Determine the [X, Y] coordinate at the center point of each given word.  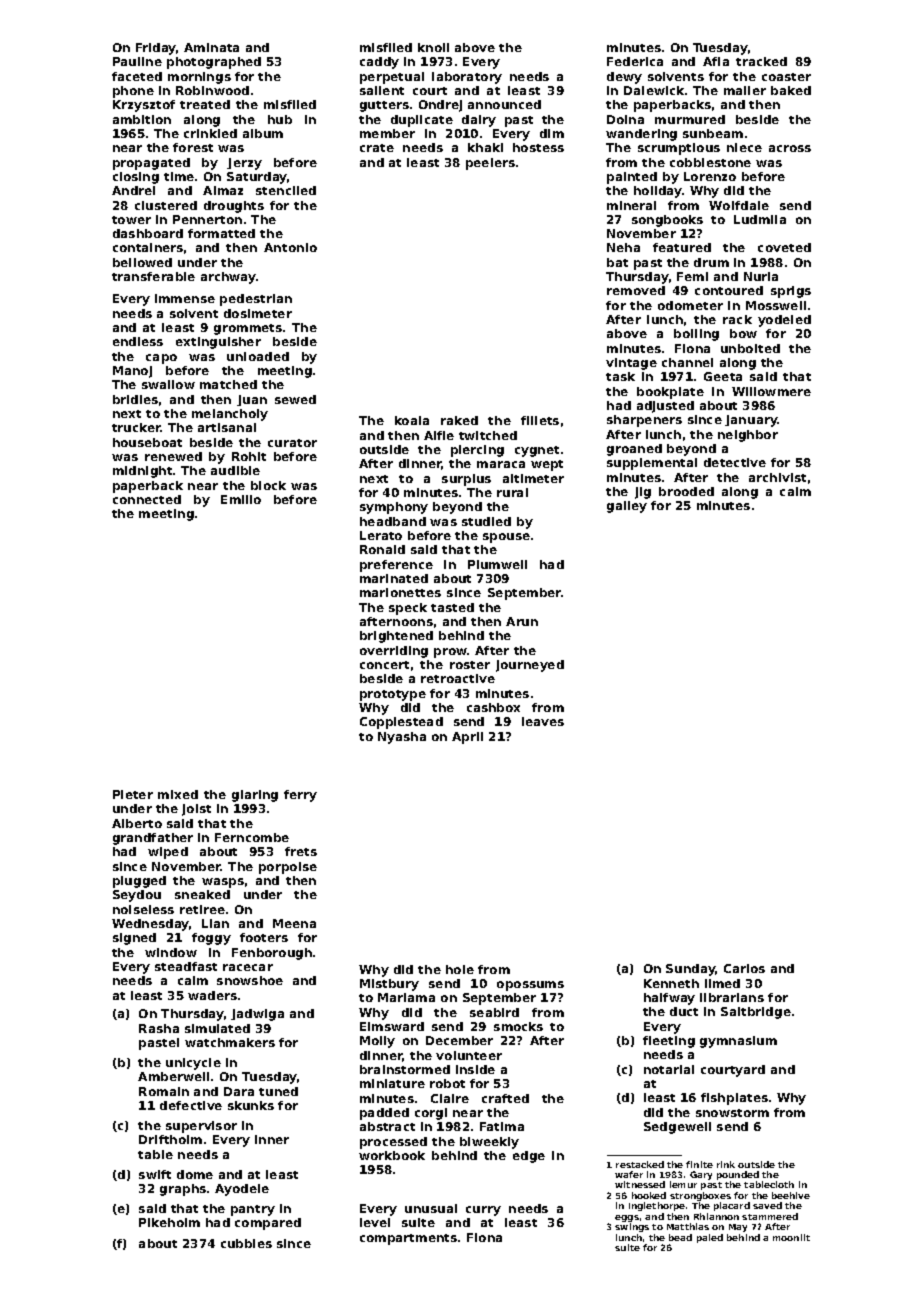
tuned [278, 1091]
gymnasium [738, 1042]
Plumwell [497, 564]
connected [147, 499]
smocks [518, 1026]
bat [617, 262]
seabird [494, 1012]
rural [512, 492]
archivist [777, 477]
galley [627, 507]
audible [235, 470]
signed [134, 939]
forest [193, 147]
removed [636, 290]
